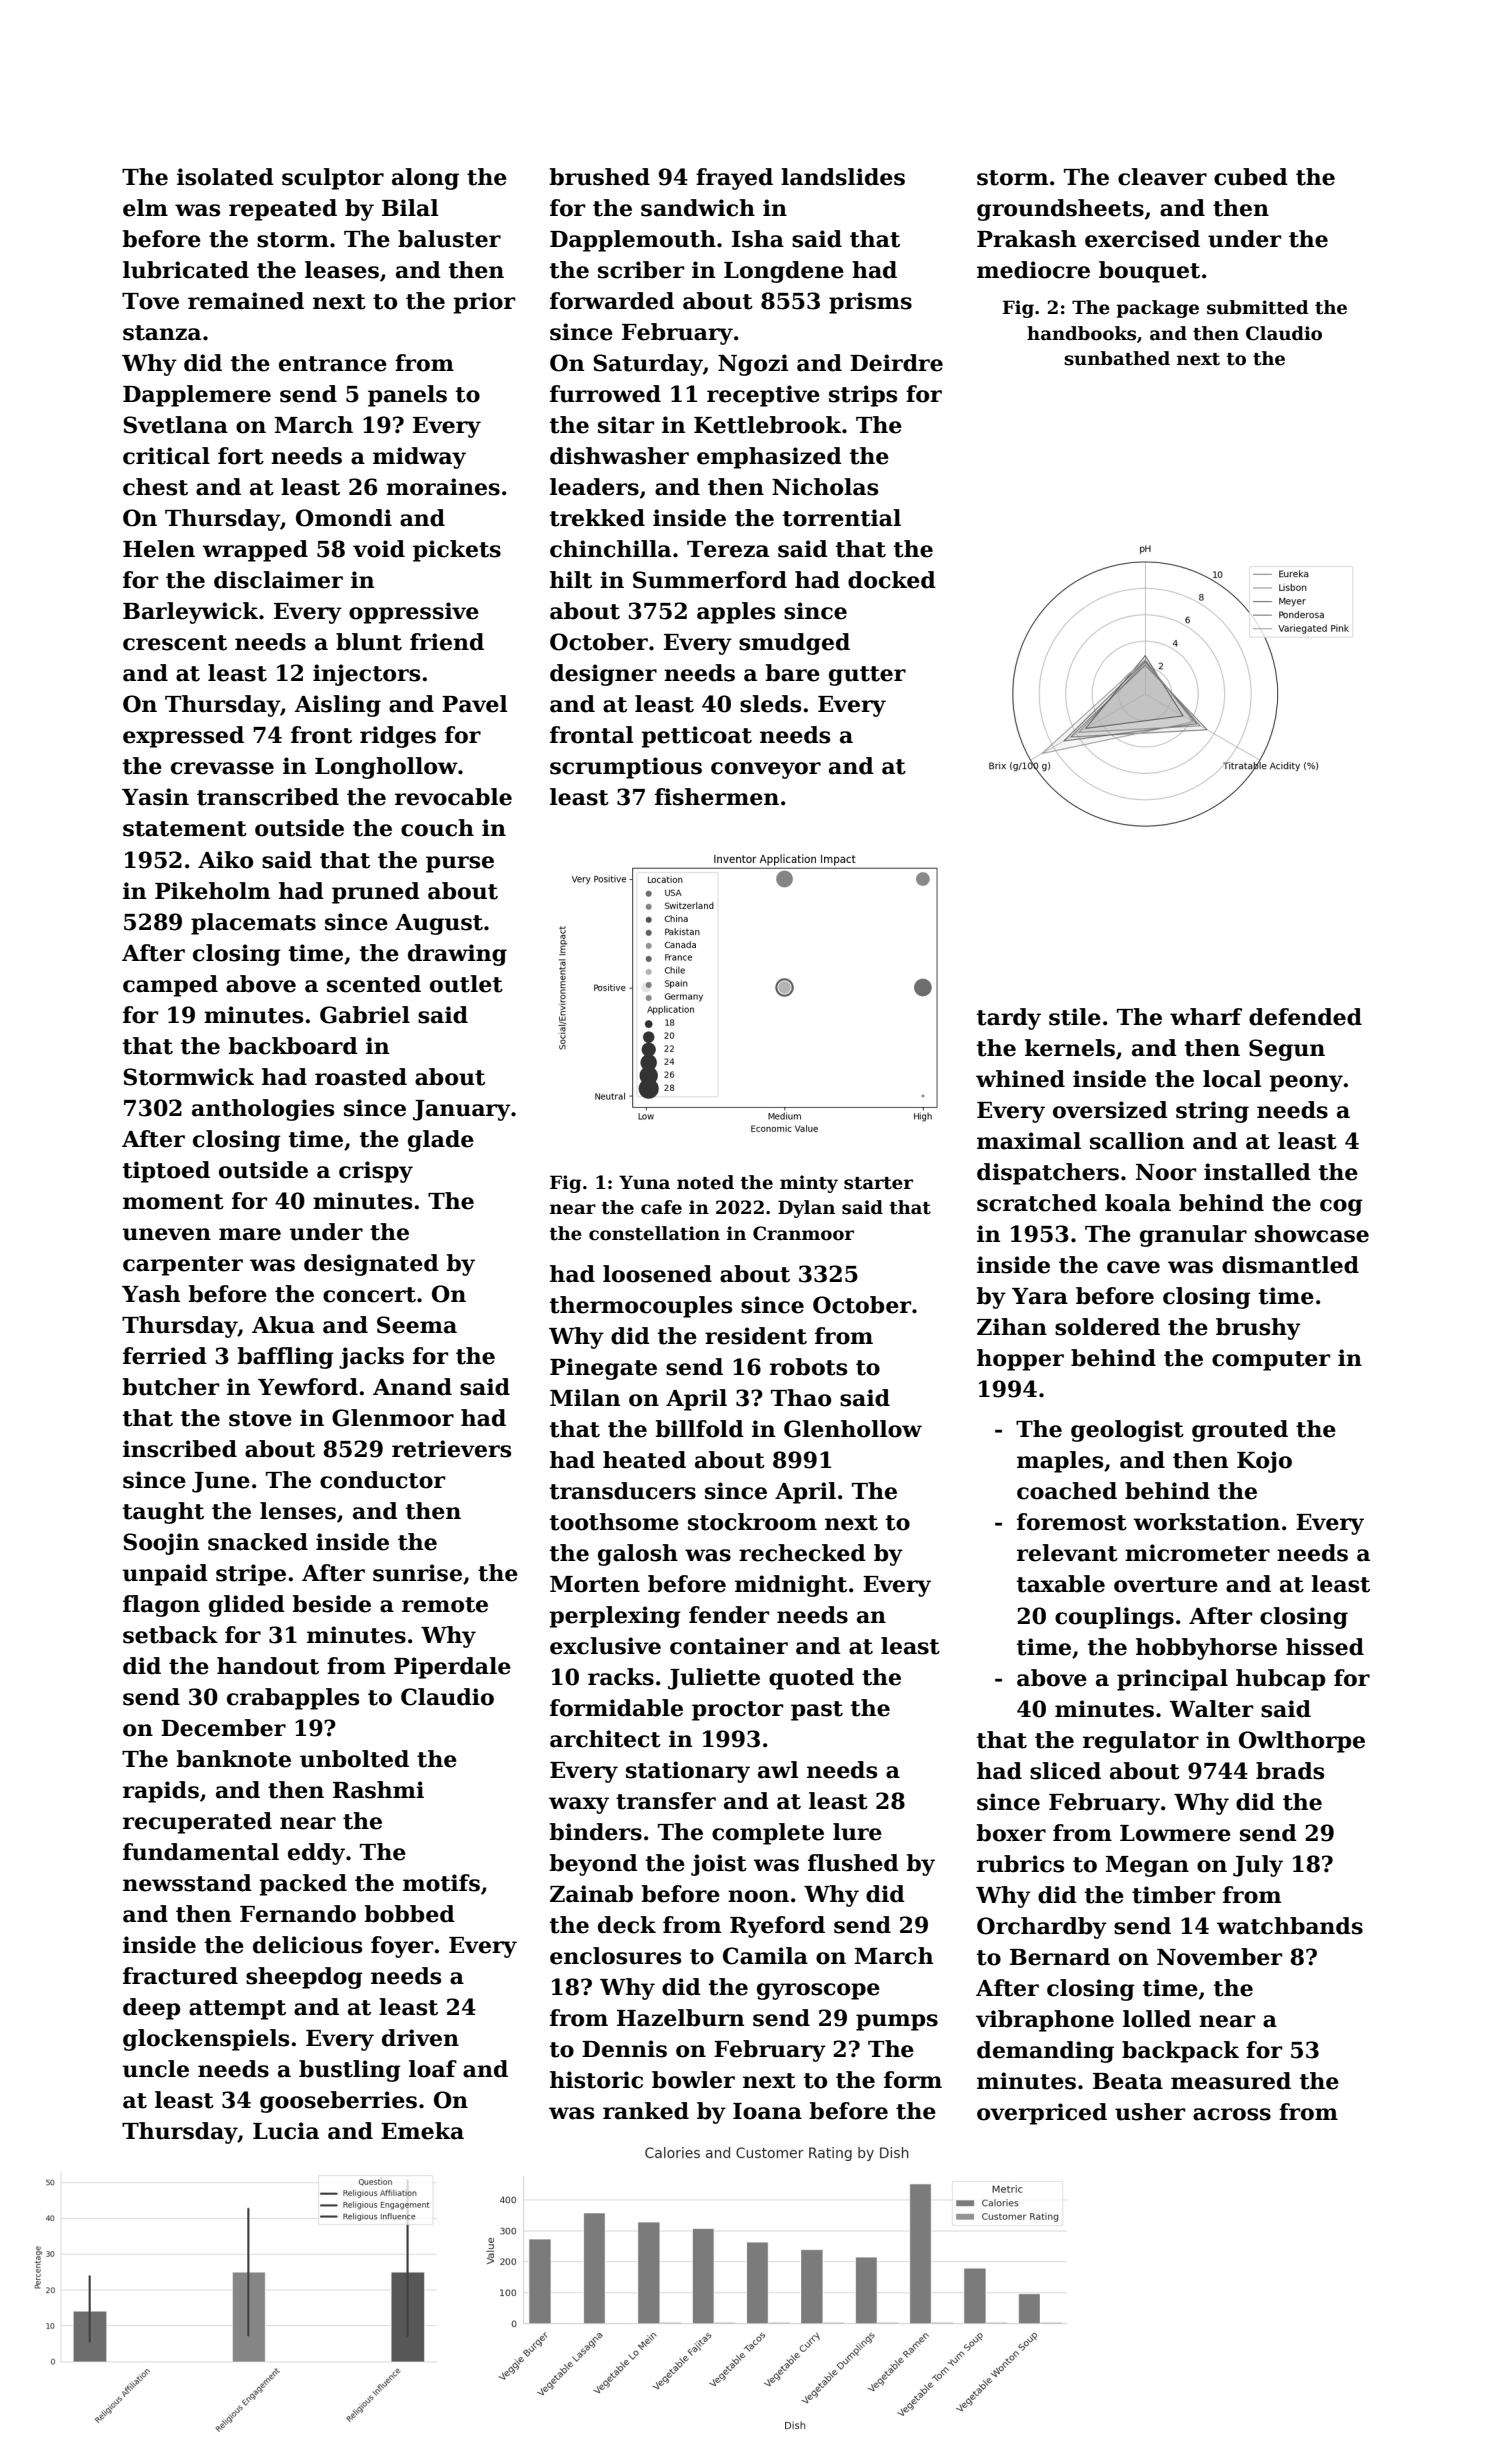  I want to click on Prakash, so click(1026, 239).
